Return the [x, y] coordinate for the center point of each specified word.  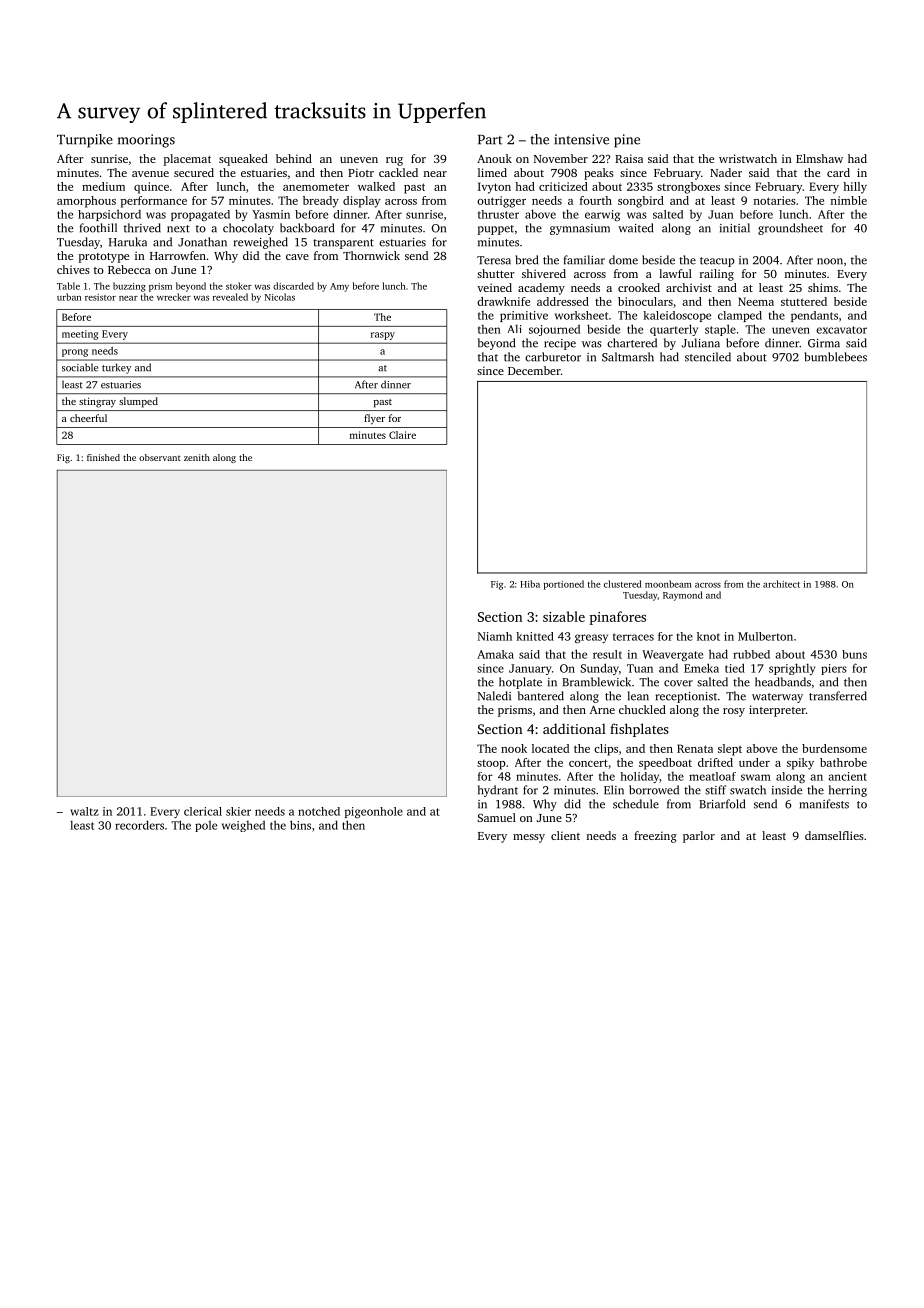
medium [103, 186]
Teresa [494, 260]
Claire [402, 435]
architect [781, 584]
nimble [849, 200]
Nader [726, 172]
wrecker [174, 297]
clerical [203, 811]
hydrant [498, 791]
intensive [582, 139]
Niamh [495, 636]
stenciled [708, 357]
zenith [197, 457]
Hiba [530, 584]
